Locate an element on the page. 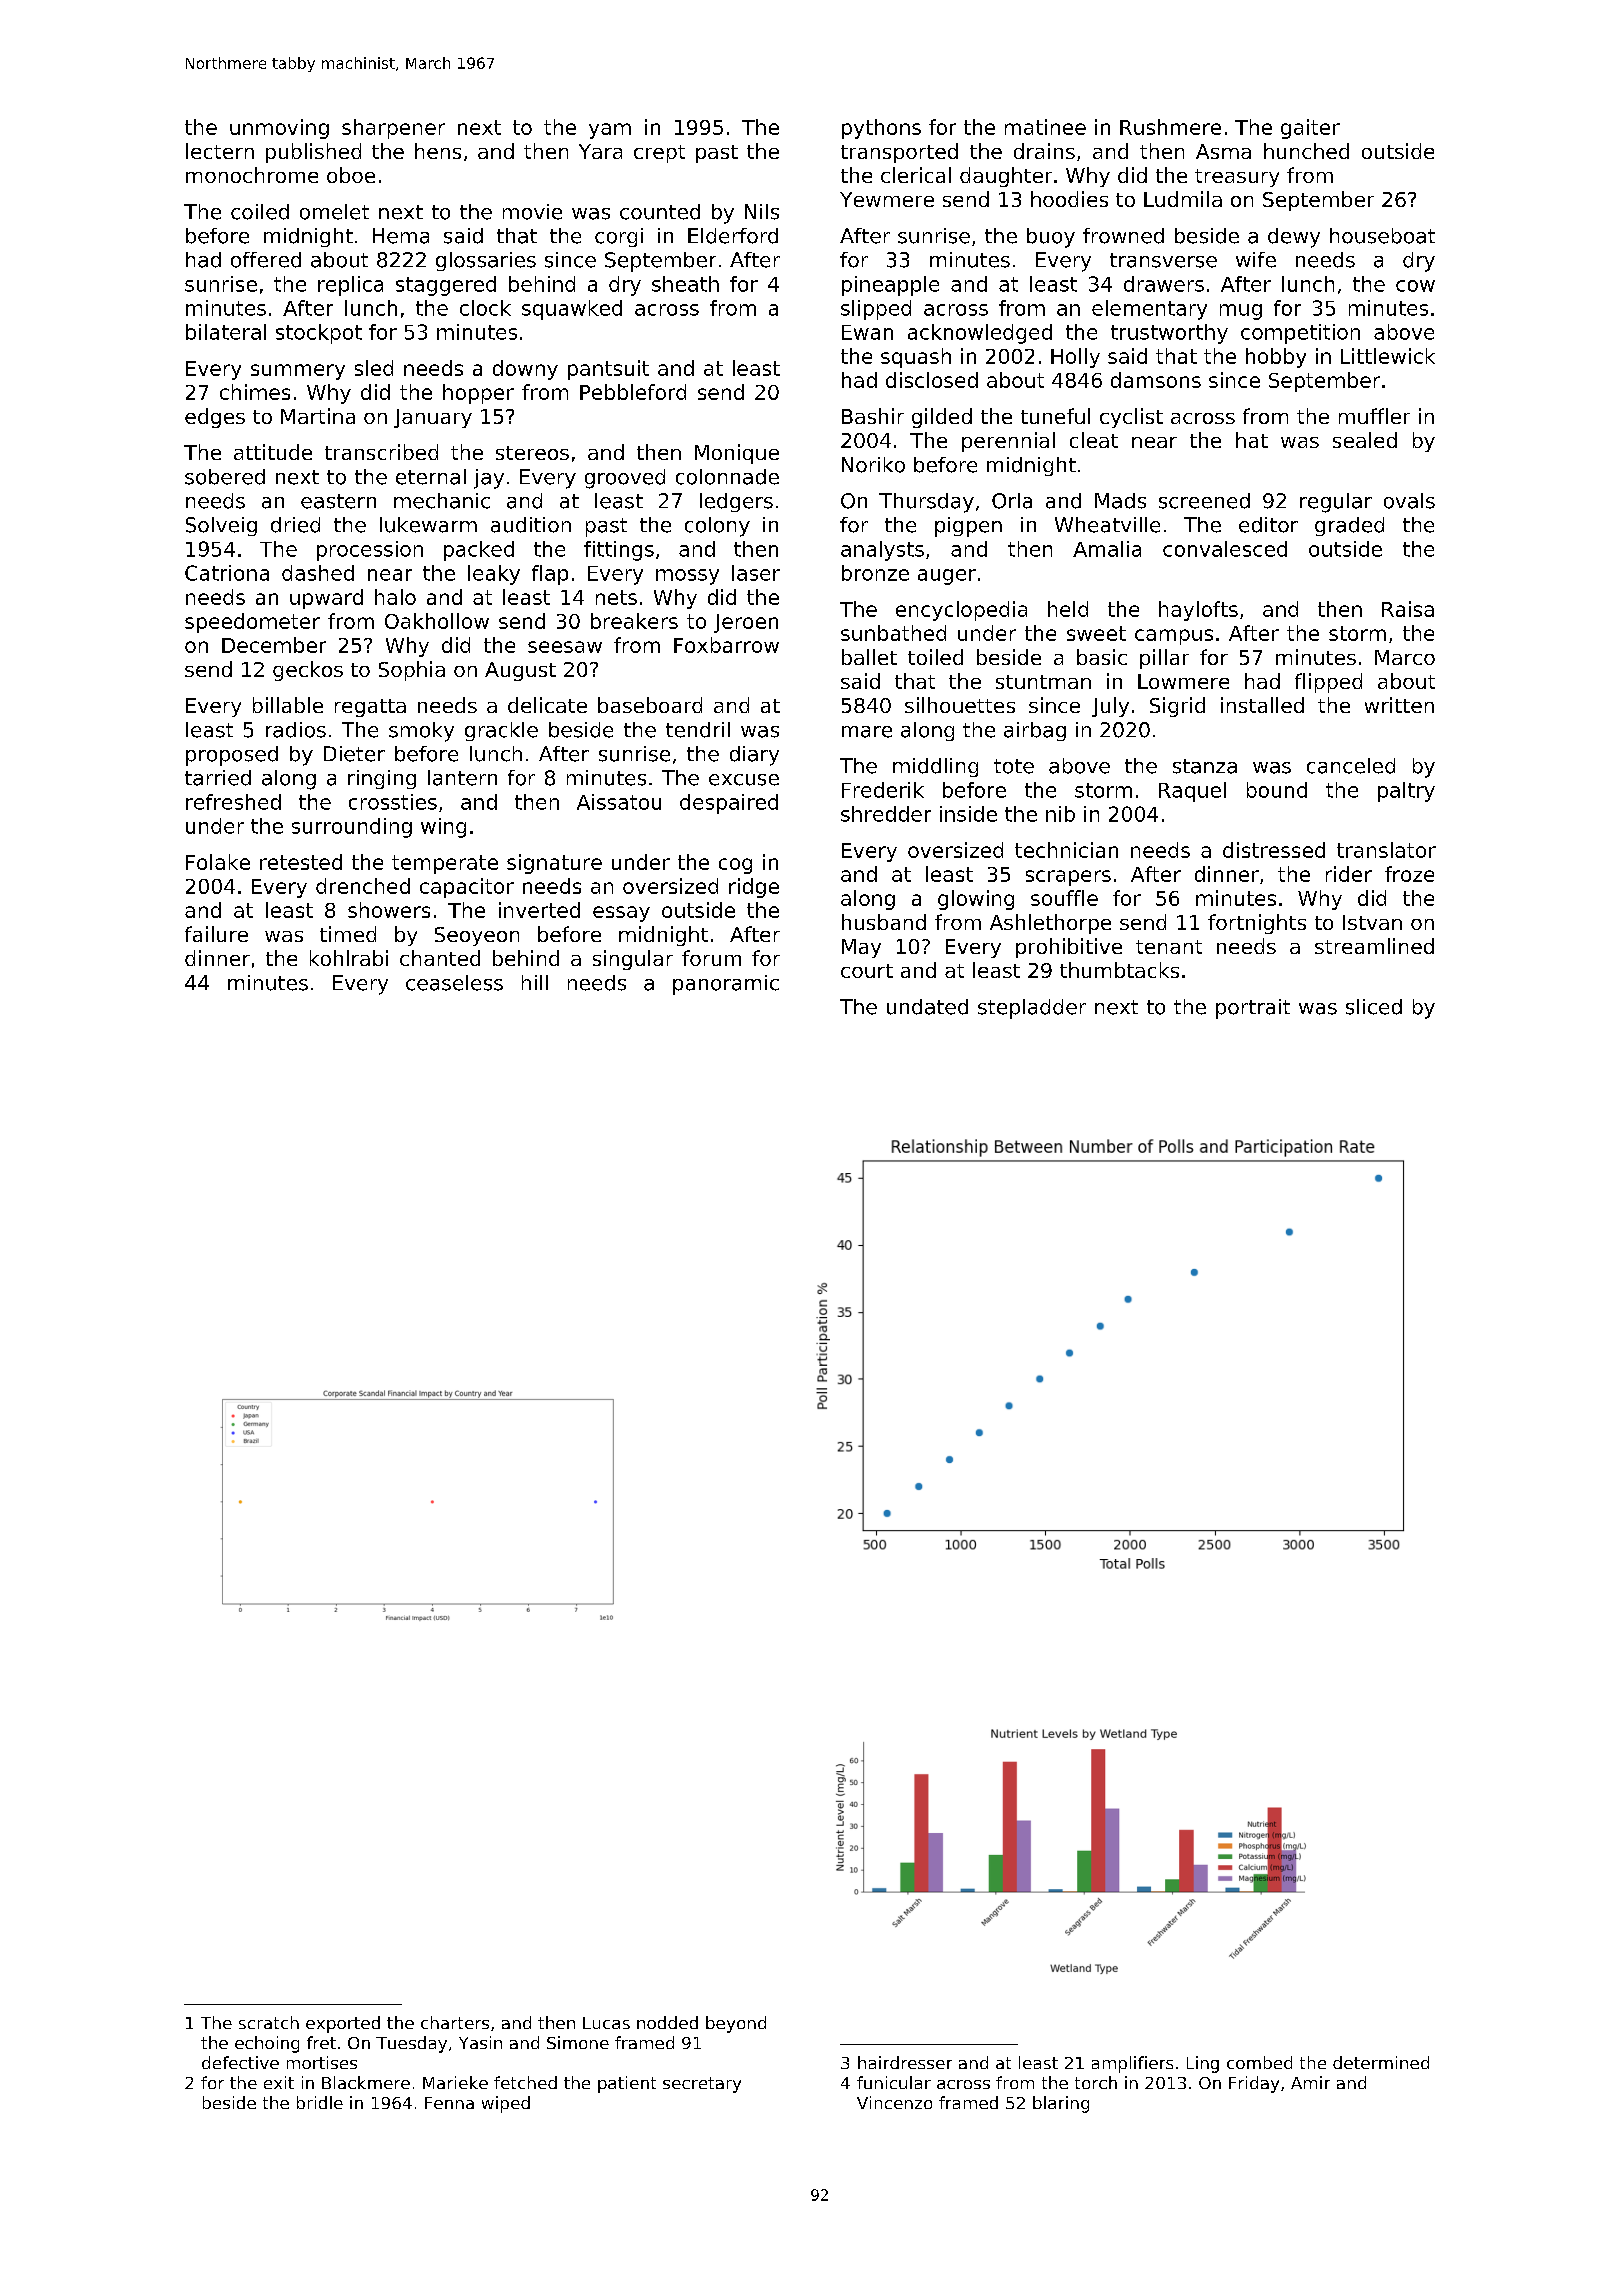 This document has height=2292, width=1620. analysts is located at coordinates (882, 551).
